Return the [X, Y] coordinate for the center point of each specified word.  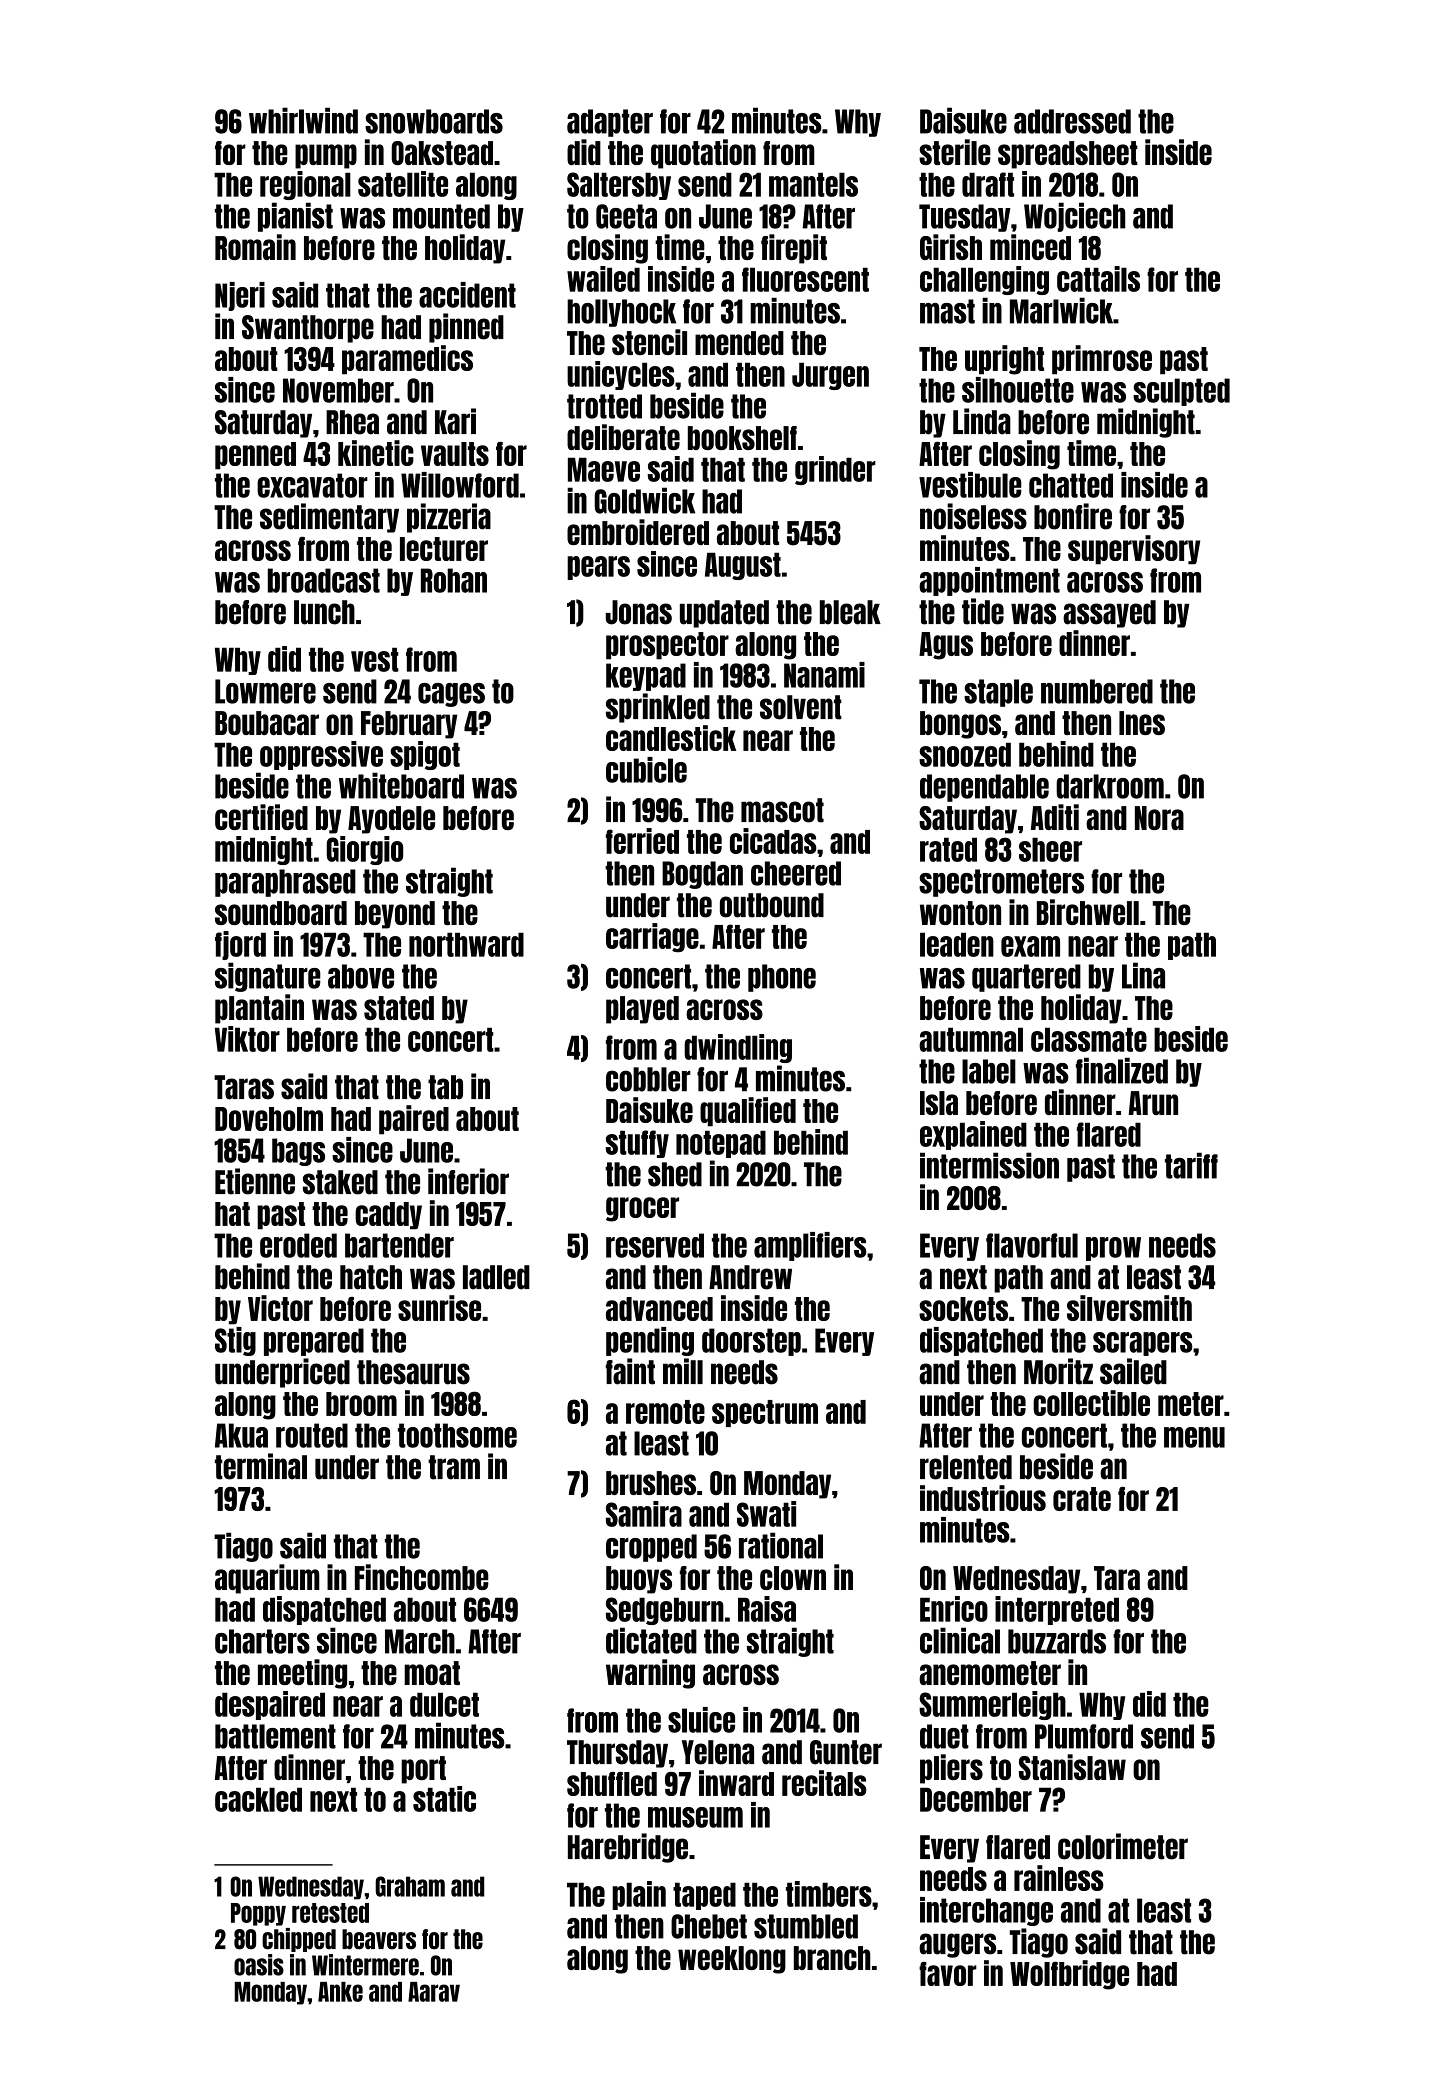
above [361, 976]
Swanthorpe [308, 329]
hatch [371, 1277]
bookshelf [742, 438]
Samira [644, 1514]
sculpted [1181, 392]
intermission [989, 1165]
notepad [721, 1144]
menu [1194, 1437]
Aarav [434, 1992]
